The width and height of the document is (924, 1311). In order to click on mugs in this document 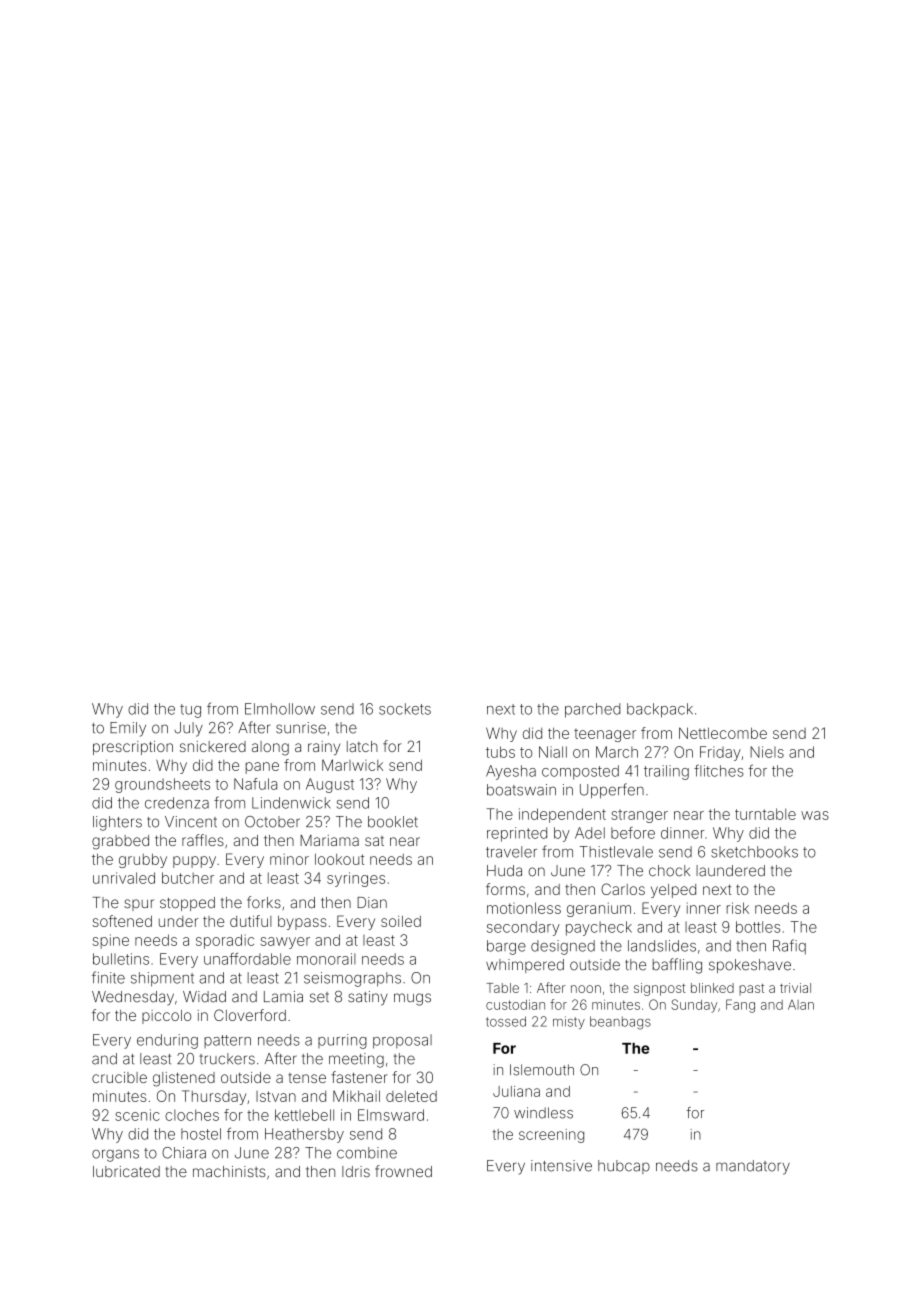, I will do `click(412, 999)`.
